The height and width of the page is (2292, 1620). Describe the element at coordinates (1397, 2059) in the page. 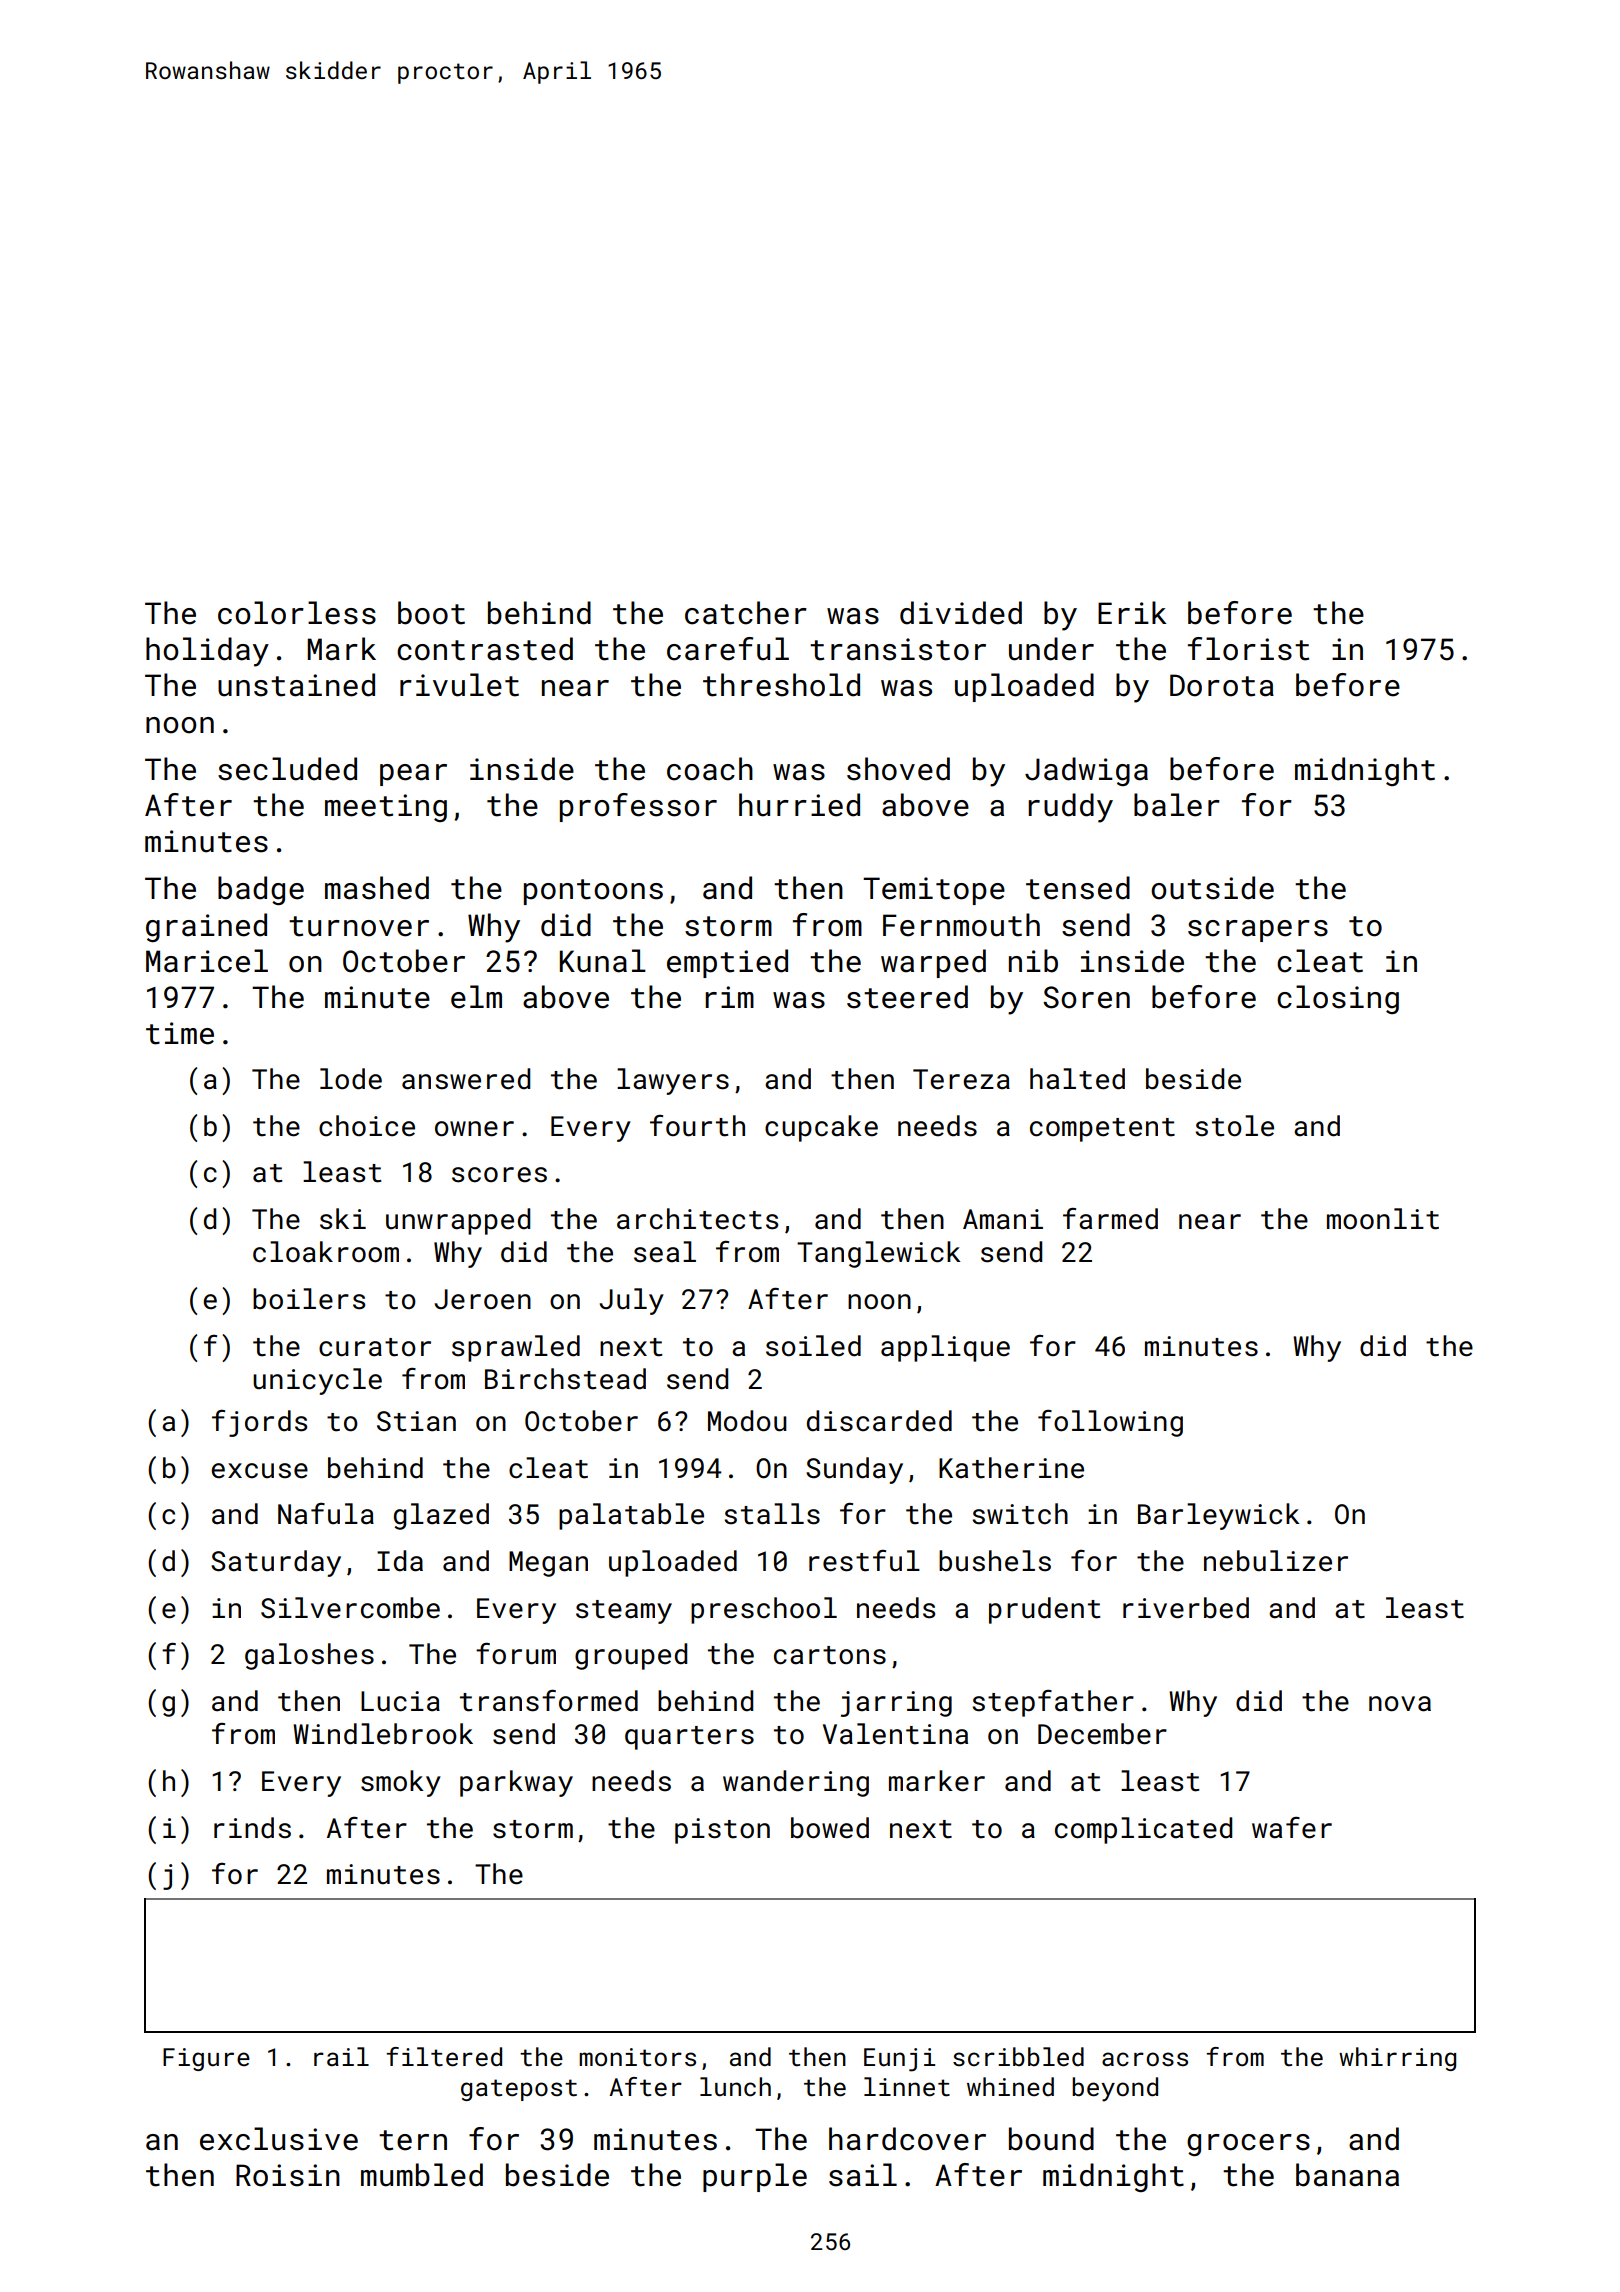

I see `whirring` at that location.
